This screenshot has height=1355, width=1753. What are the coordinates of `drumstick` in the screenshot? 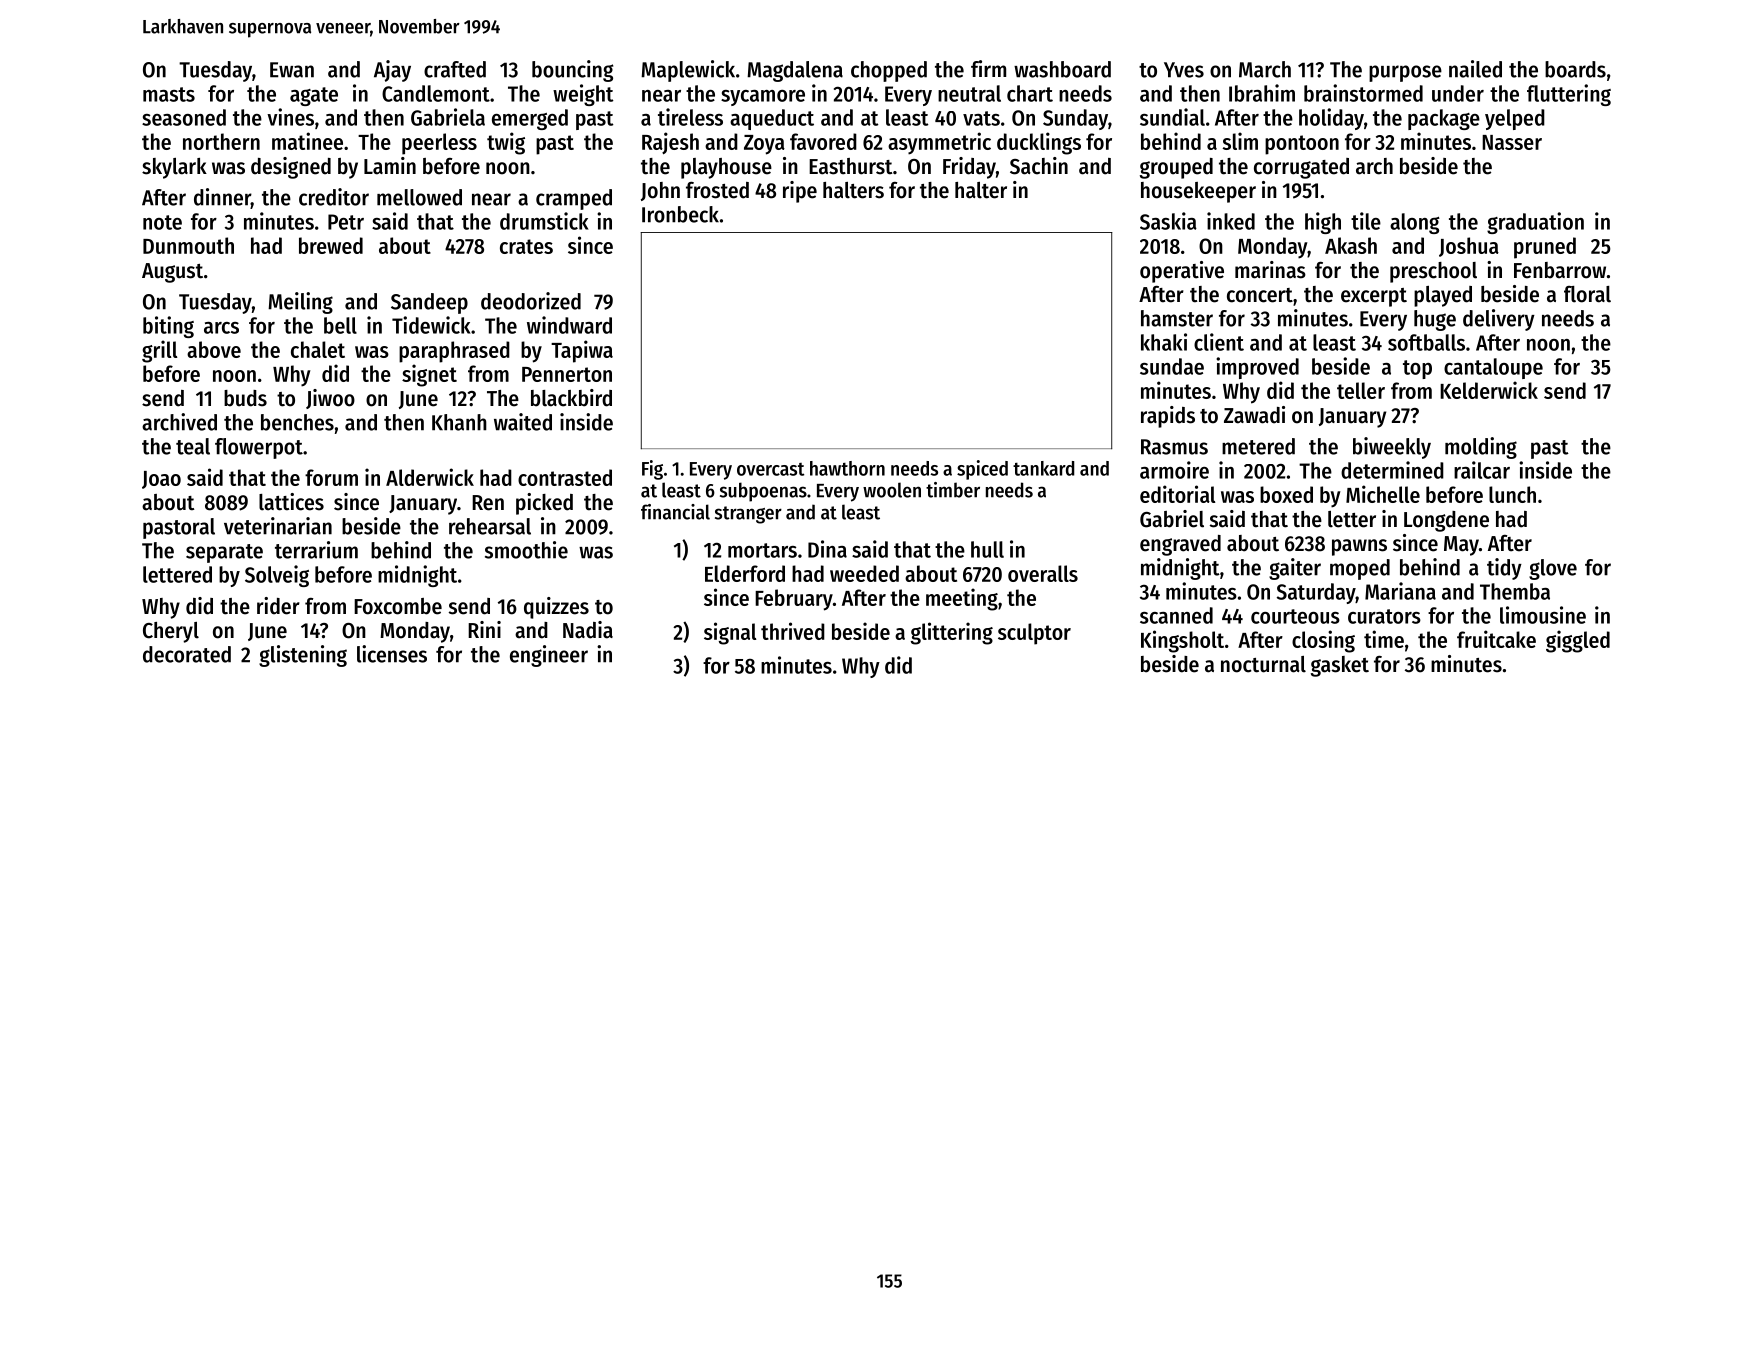 It's located at (544, 221).
